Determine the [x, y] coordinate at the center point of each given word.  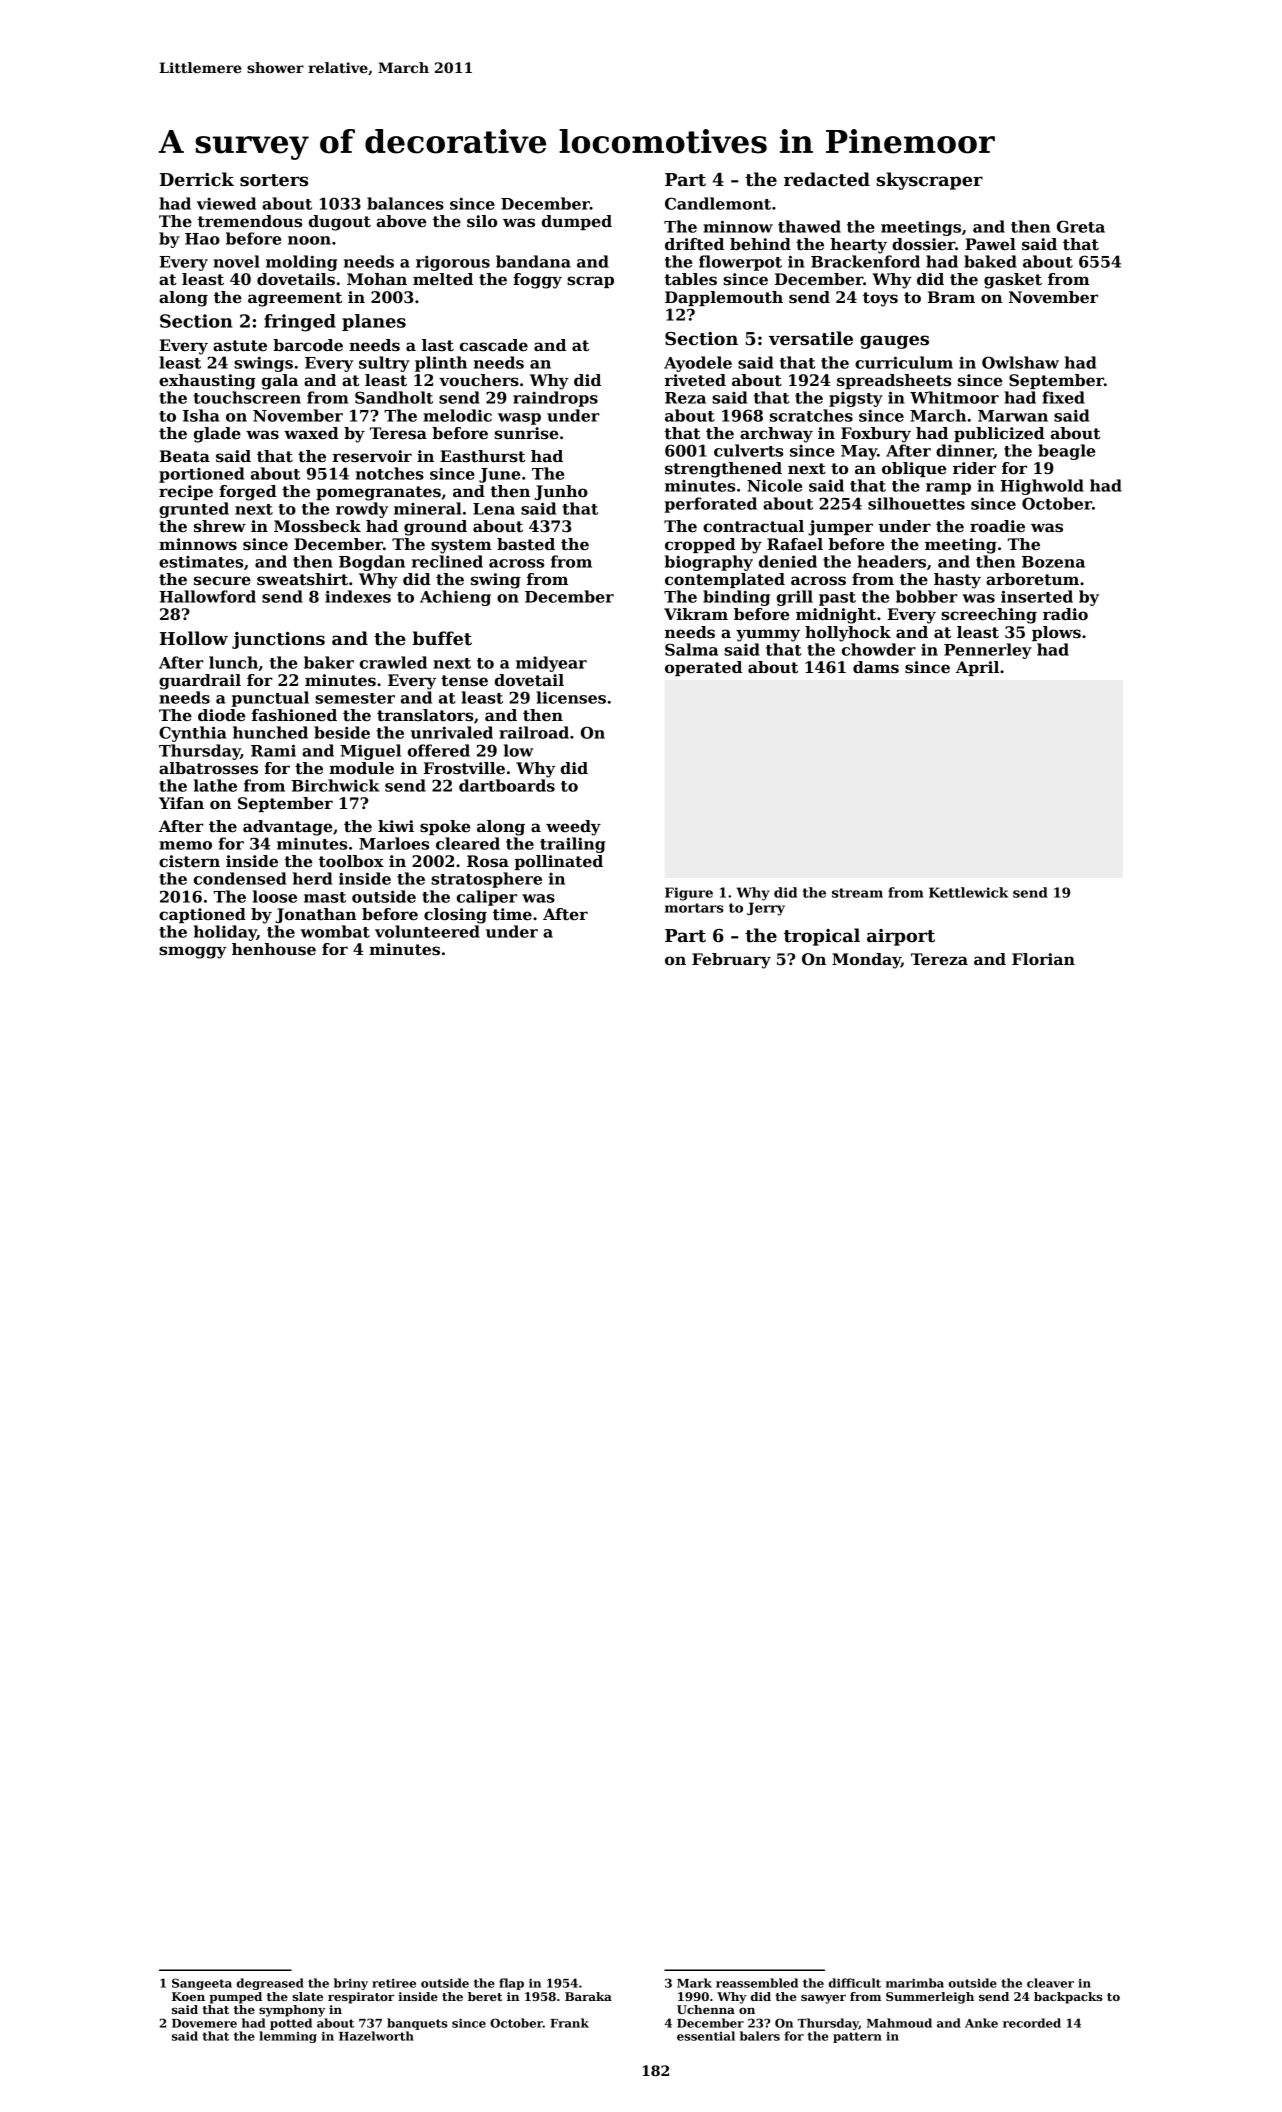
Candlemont [718, 203]
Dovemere [204, 2023]
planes [374, 322]
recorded [1032, 2023]
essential [706, 2036]
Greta [1081, 226]
